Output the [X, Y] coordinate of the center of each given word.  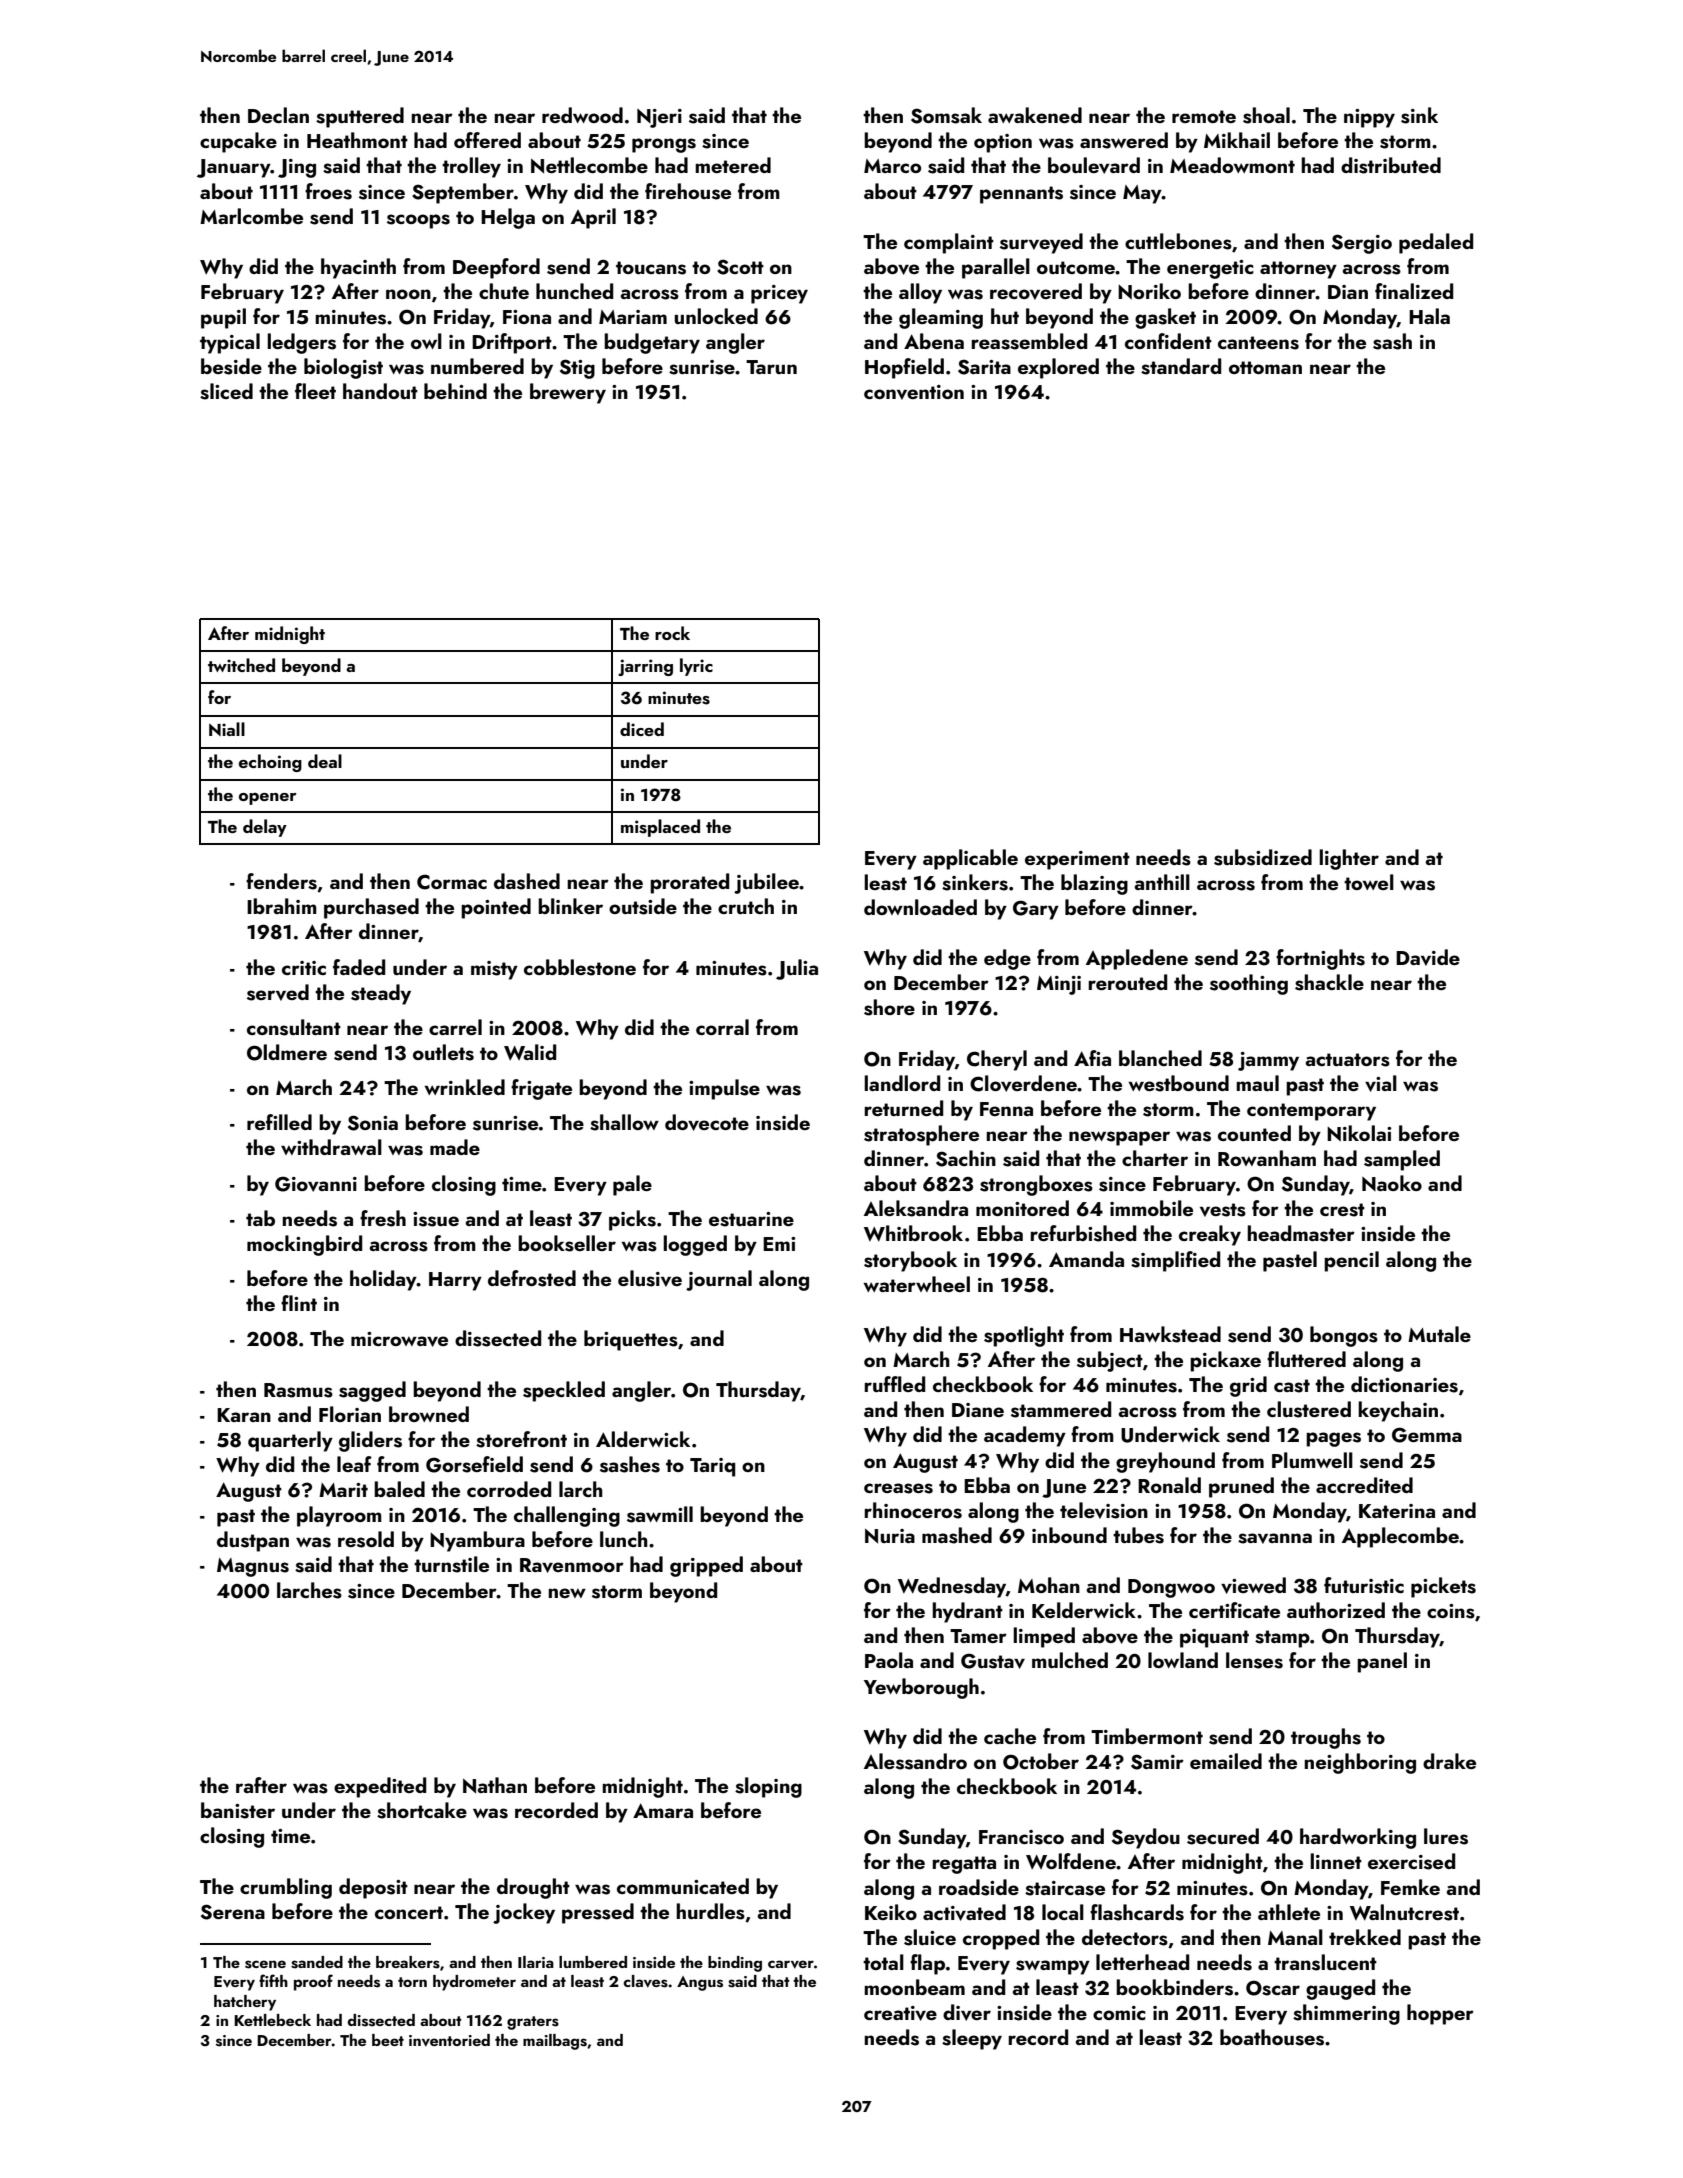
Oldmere [287, 1052]
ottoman [1265, 367]
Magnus [253, 1567]
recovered [1036, 291]
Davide [1428, 957]
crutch [746, 906]
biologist [343, 368]
